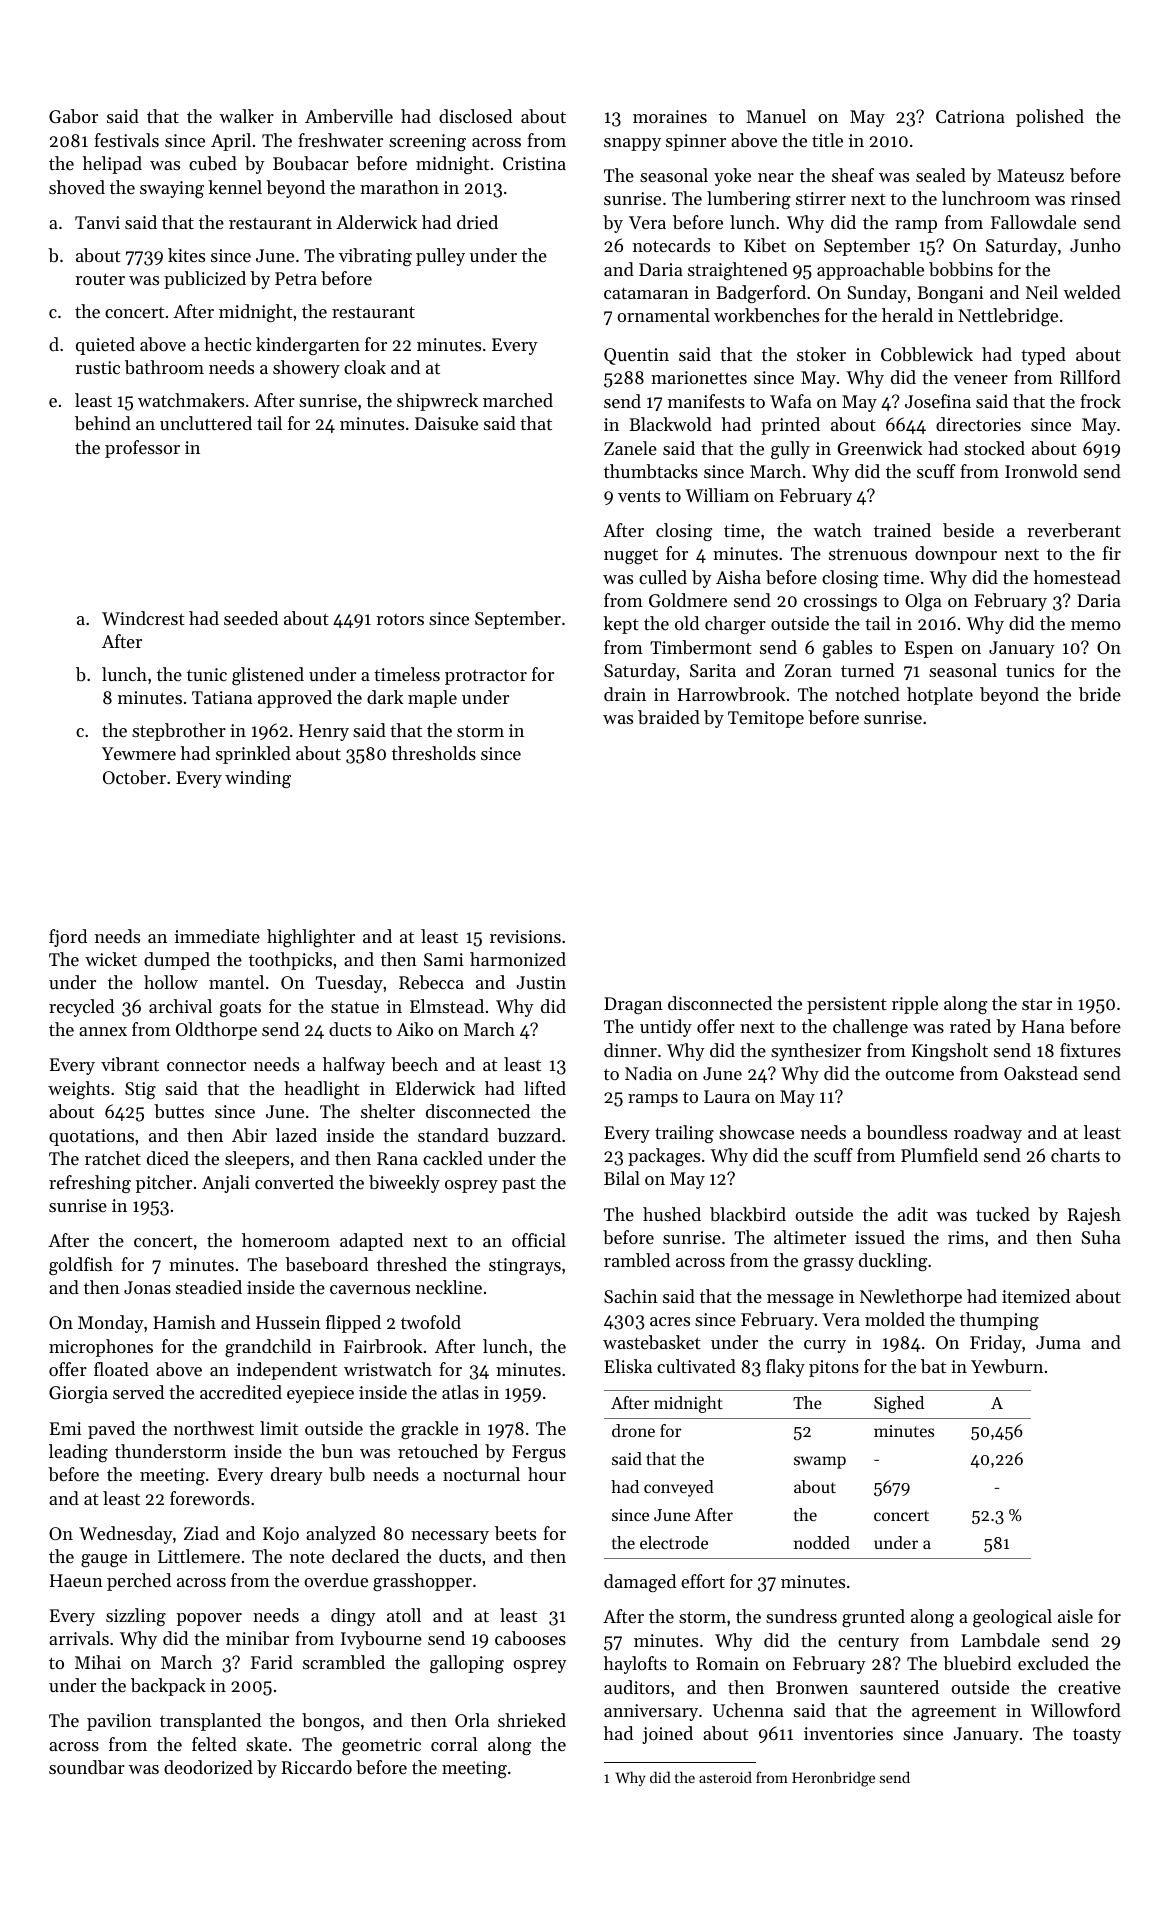 The height and width of the document is (1927, 1170). I want to click on turned, so click(867, 670).
